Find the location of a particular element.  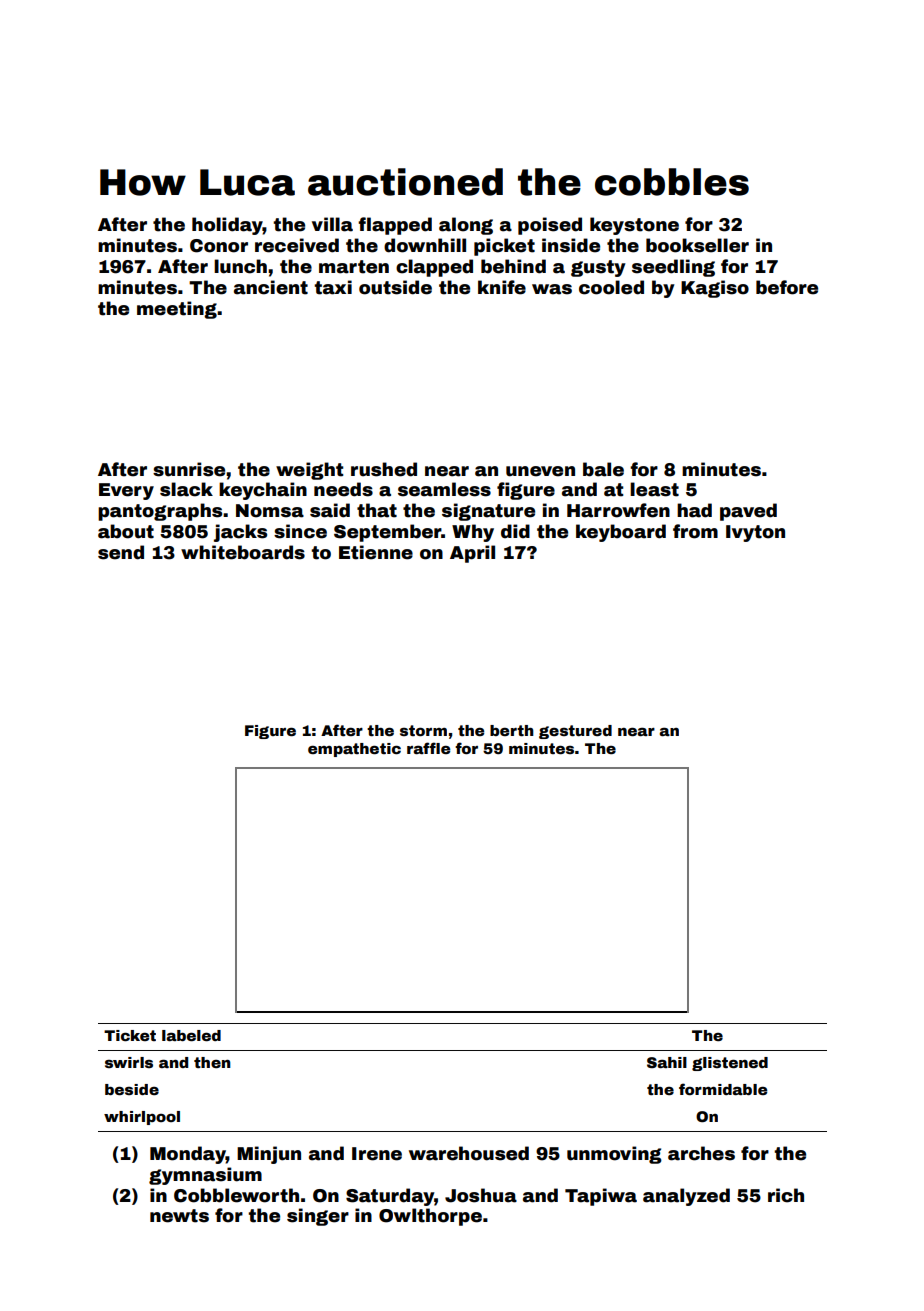

raffle is located at coordinates (428, 748).
